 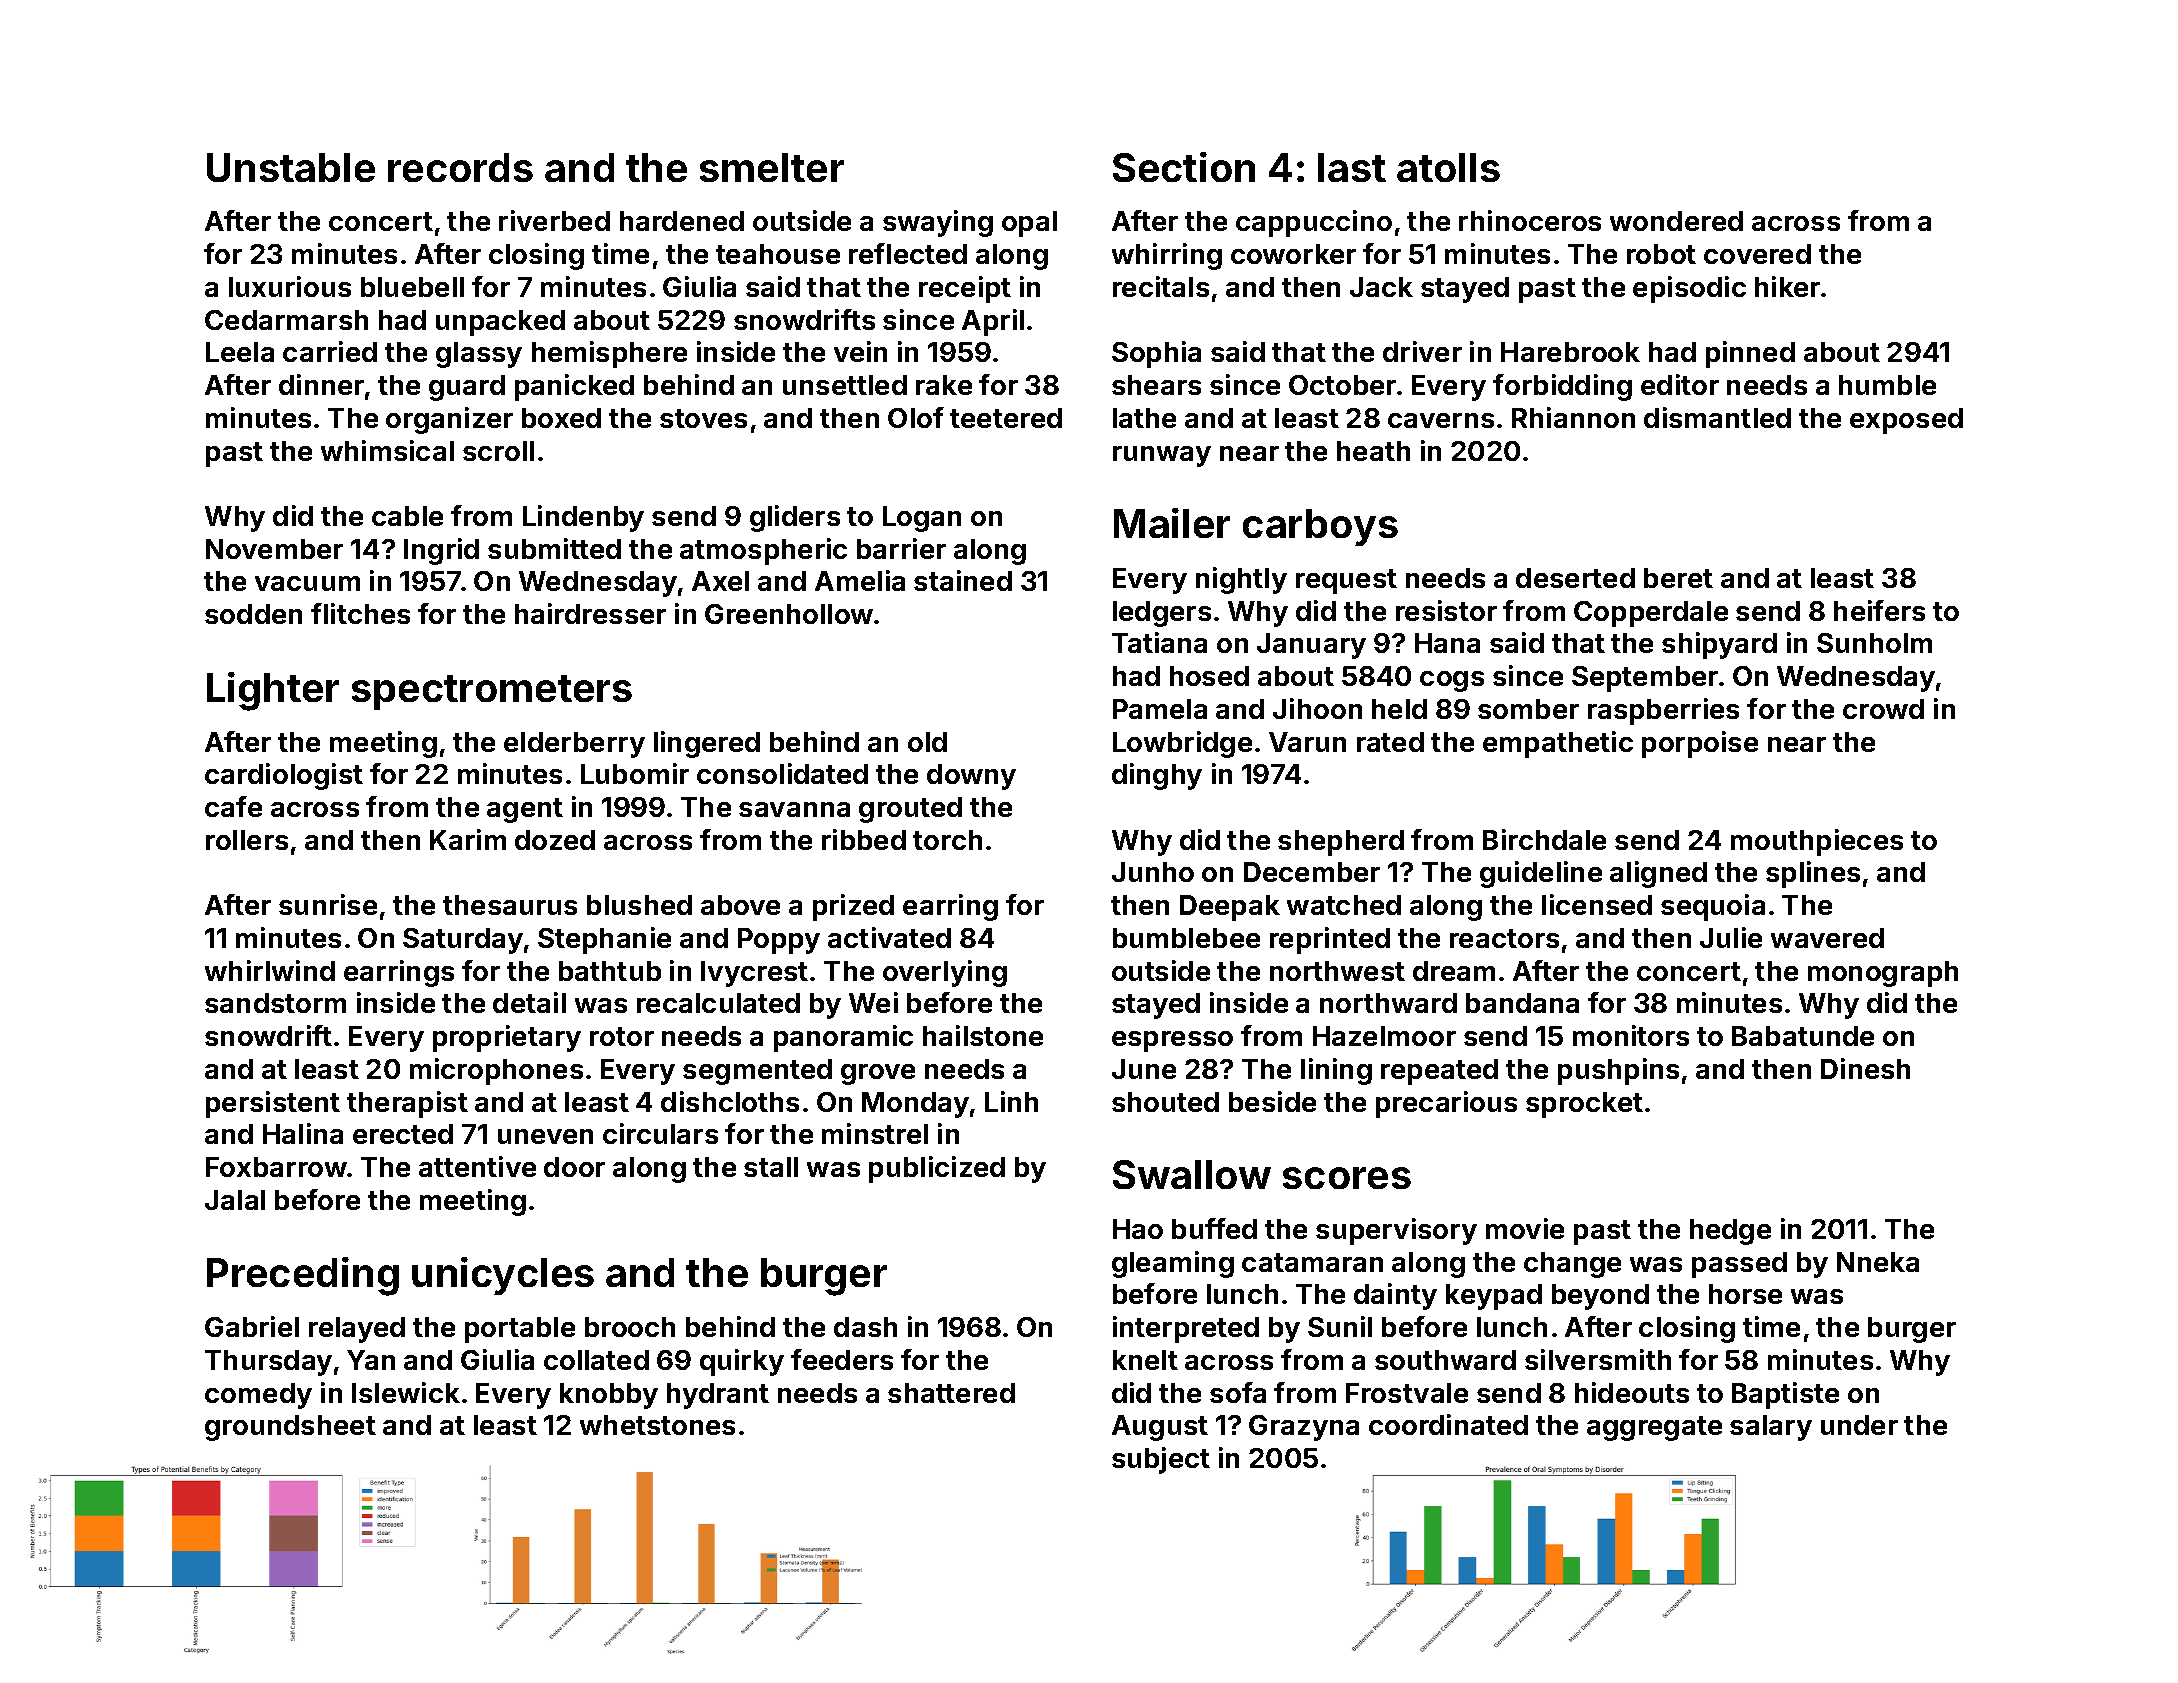 What do you see at coordinates (273, 691) in the image?
I see `Lighter` at bounding box center [273, 691].
